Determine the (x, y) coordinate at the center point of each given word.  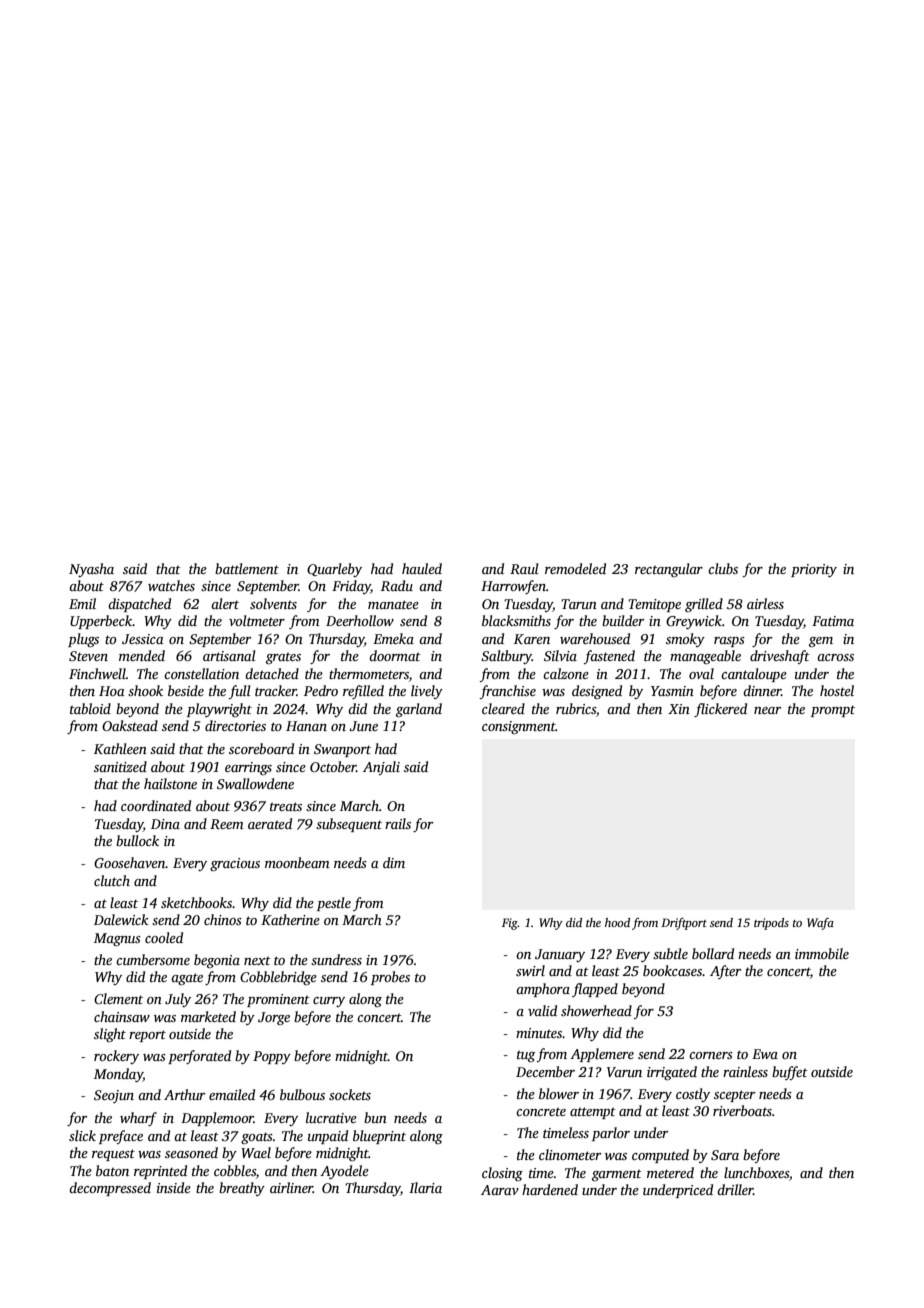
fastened (609, 657)
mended (142, 655)
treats (286, 806)
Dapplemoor (217, 1119)
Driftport (684, 924)
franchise (508, 692)
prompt (833, 711)
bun (375, 1117)
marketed (208, 1016)
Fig (510, 924)
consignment (519, 727)
